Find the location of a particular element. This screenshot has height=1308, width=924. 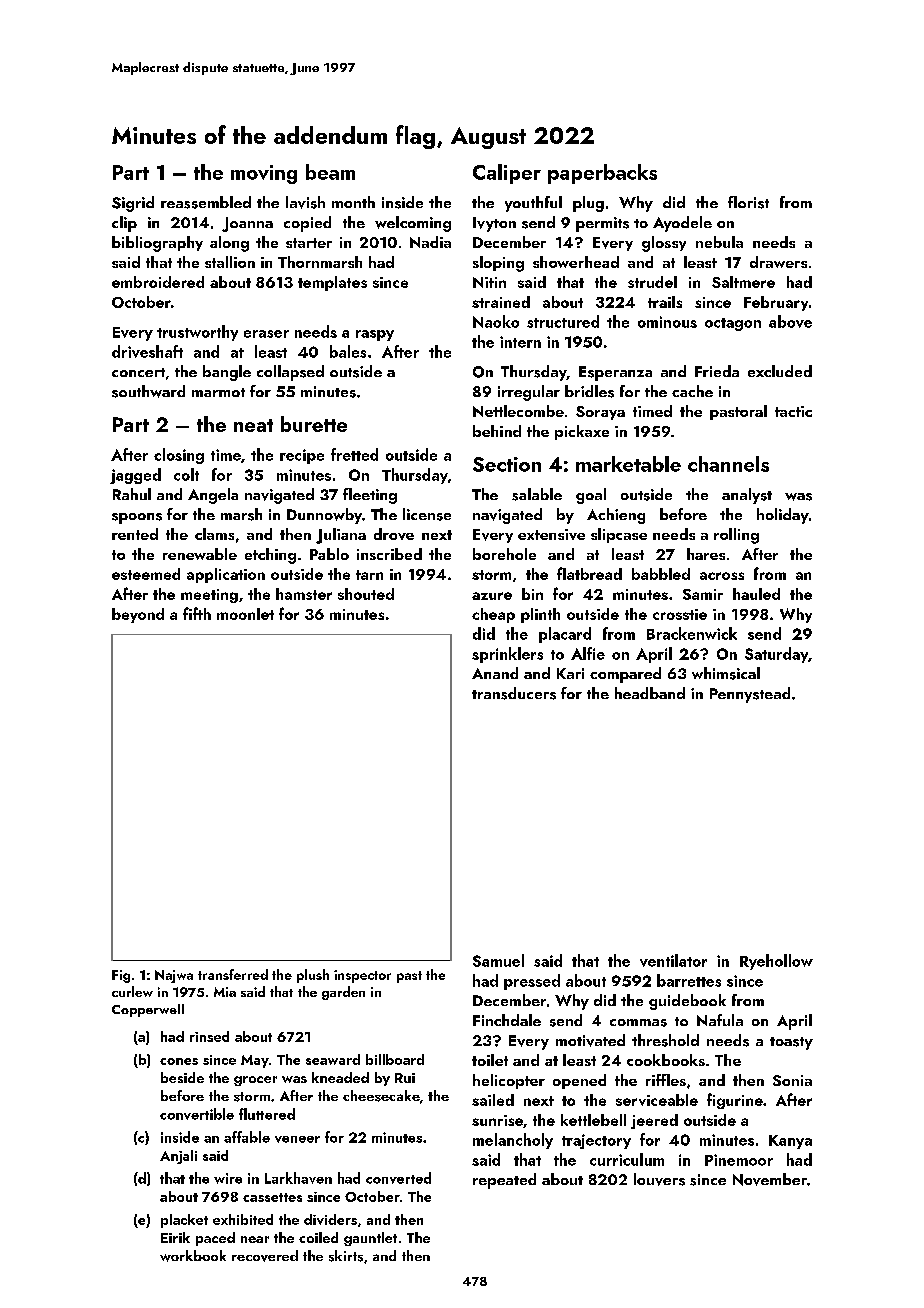

youthful is located at coordinates (533, 204).
